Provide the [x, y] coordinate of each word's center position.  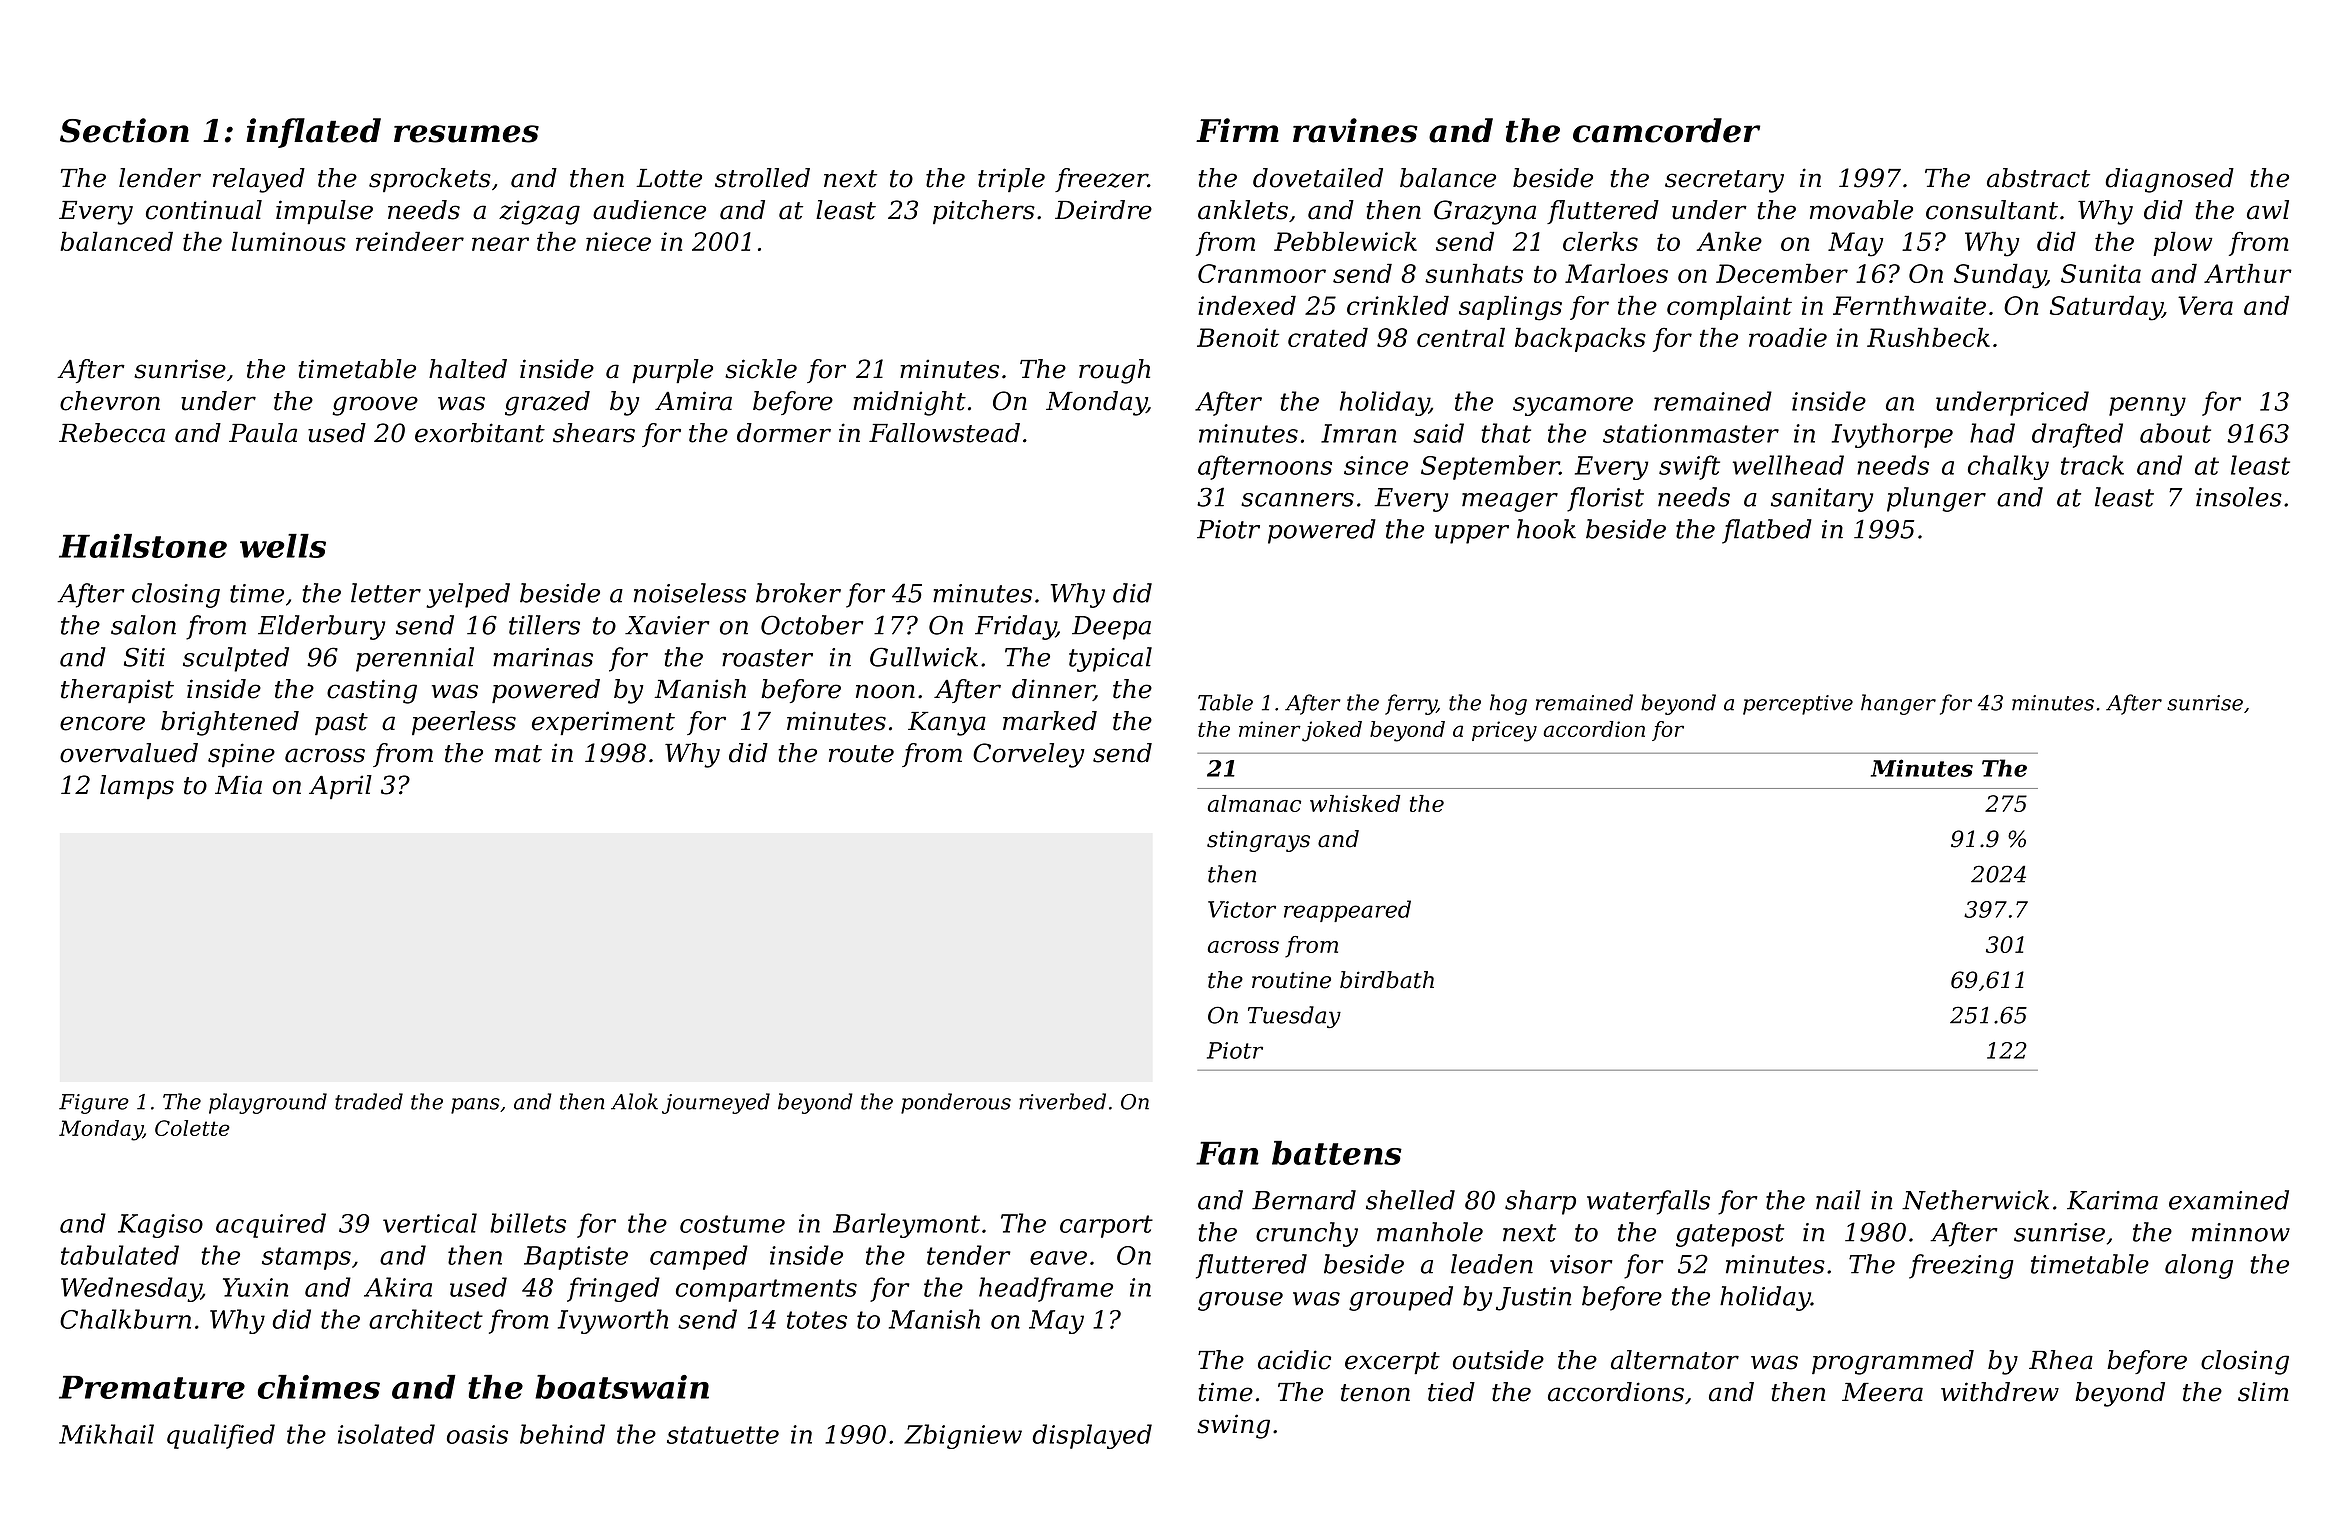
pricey [1504, 731]
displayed [1092, 1436]
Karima [2112, 1200]
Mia [238, 785]
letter [386, 593]
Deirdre [1103, 210]
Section [124, 130]
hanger [1898, 704]
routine [1291, 980]
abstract [2038, 178]
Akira [398, 1287]
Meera [1882, 1392]
